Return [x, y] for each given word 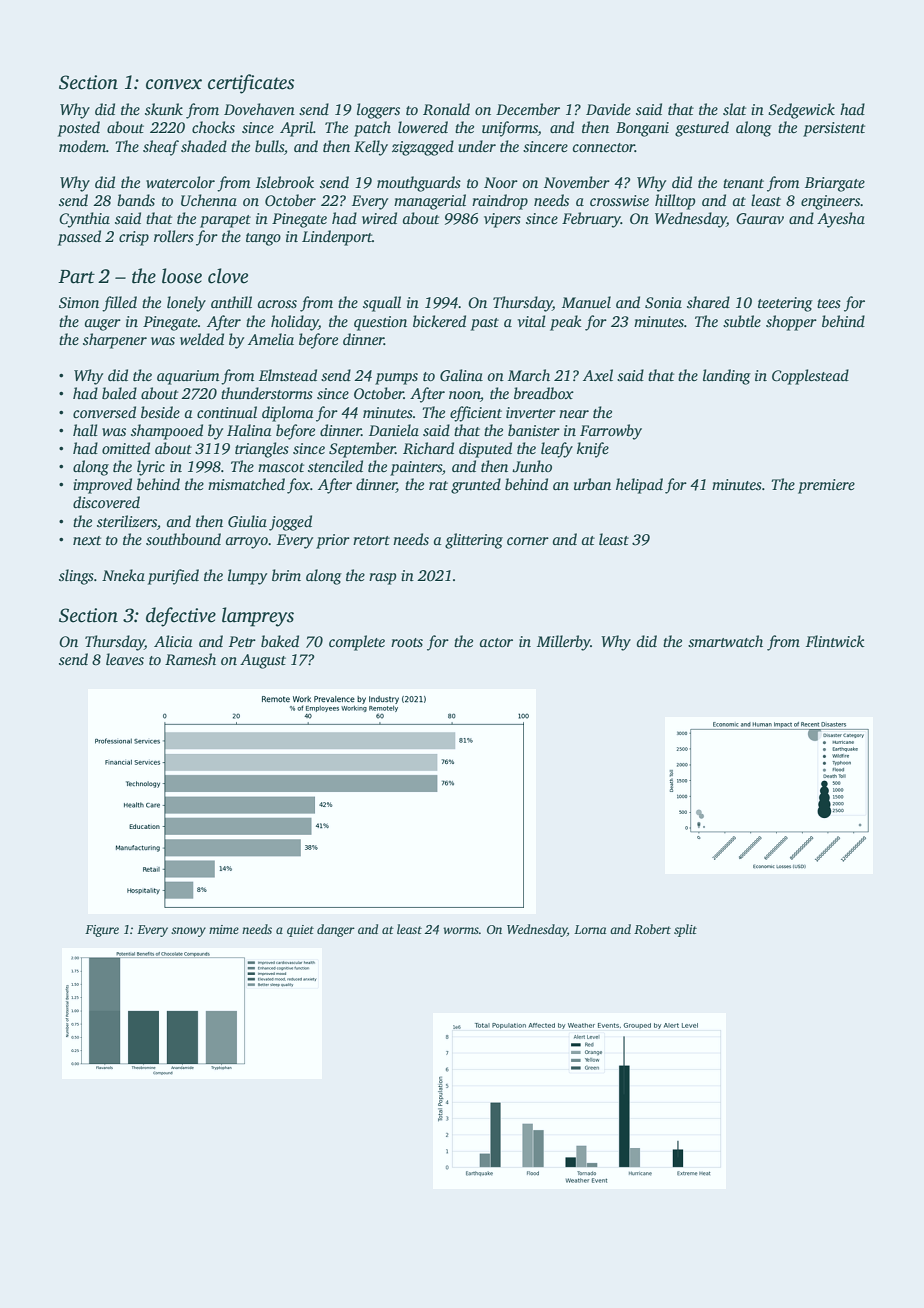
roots [407, 642]
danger [336, 930]
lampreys [258, 617]
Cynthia [84, 220]
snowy [188, 932]
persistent [834, 129]
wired [379, 218]
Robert [652, 929]
